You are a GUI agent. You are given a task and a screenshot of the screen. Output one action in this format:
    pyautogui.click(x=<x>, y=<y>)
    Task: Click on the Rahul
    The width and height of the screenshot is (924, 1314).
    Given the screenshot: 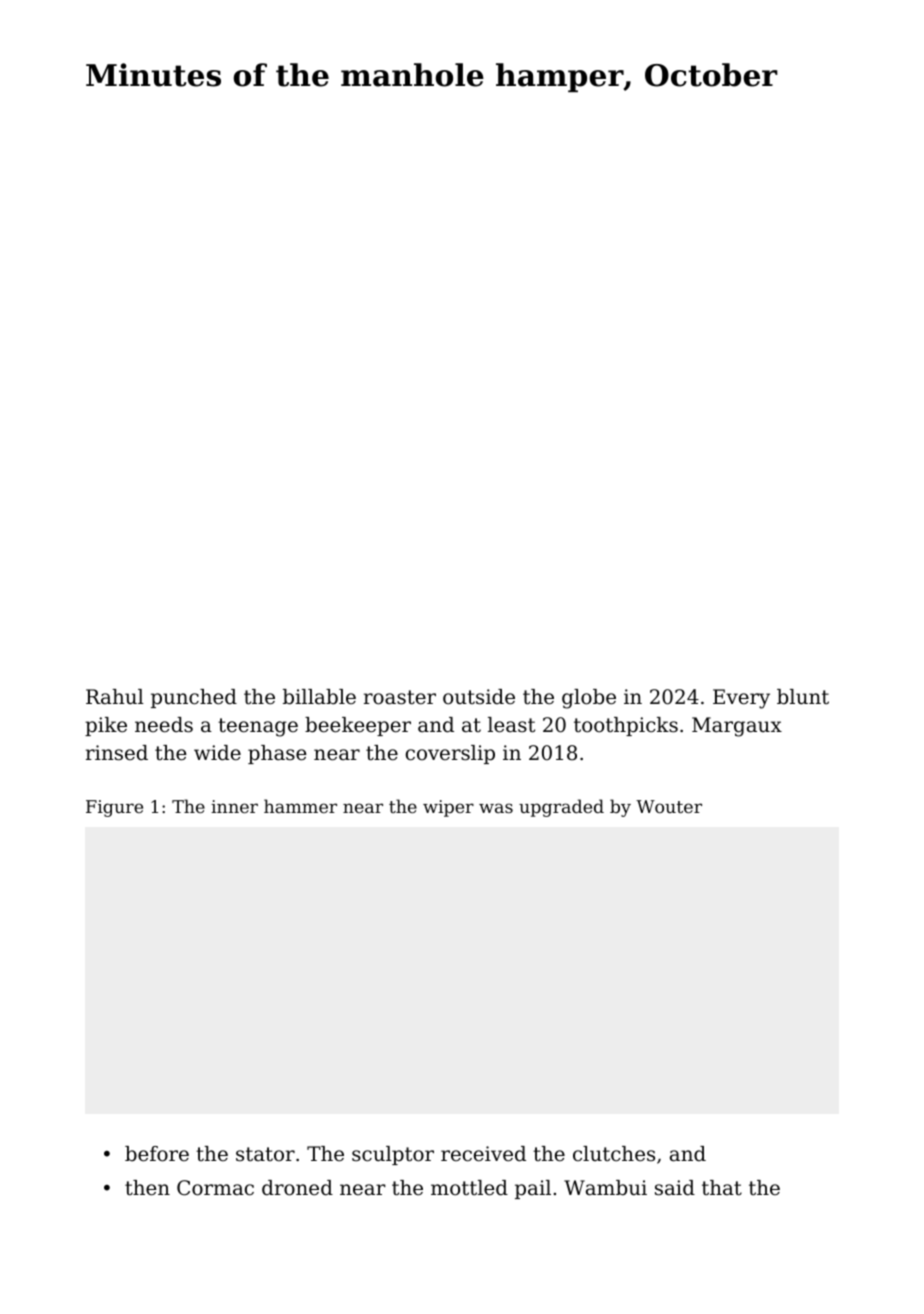 What is the action you would take?
    pyautogui.click(x=115, y=696)
